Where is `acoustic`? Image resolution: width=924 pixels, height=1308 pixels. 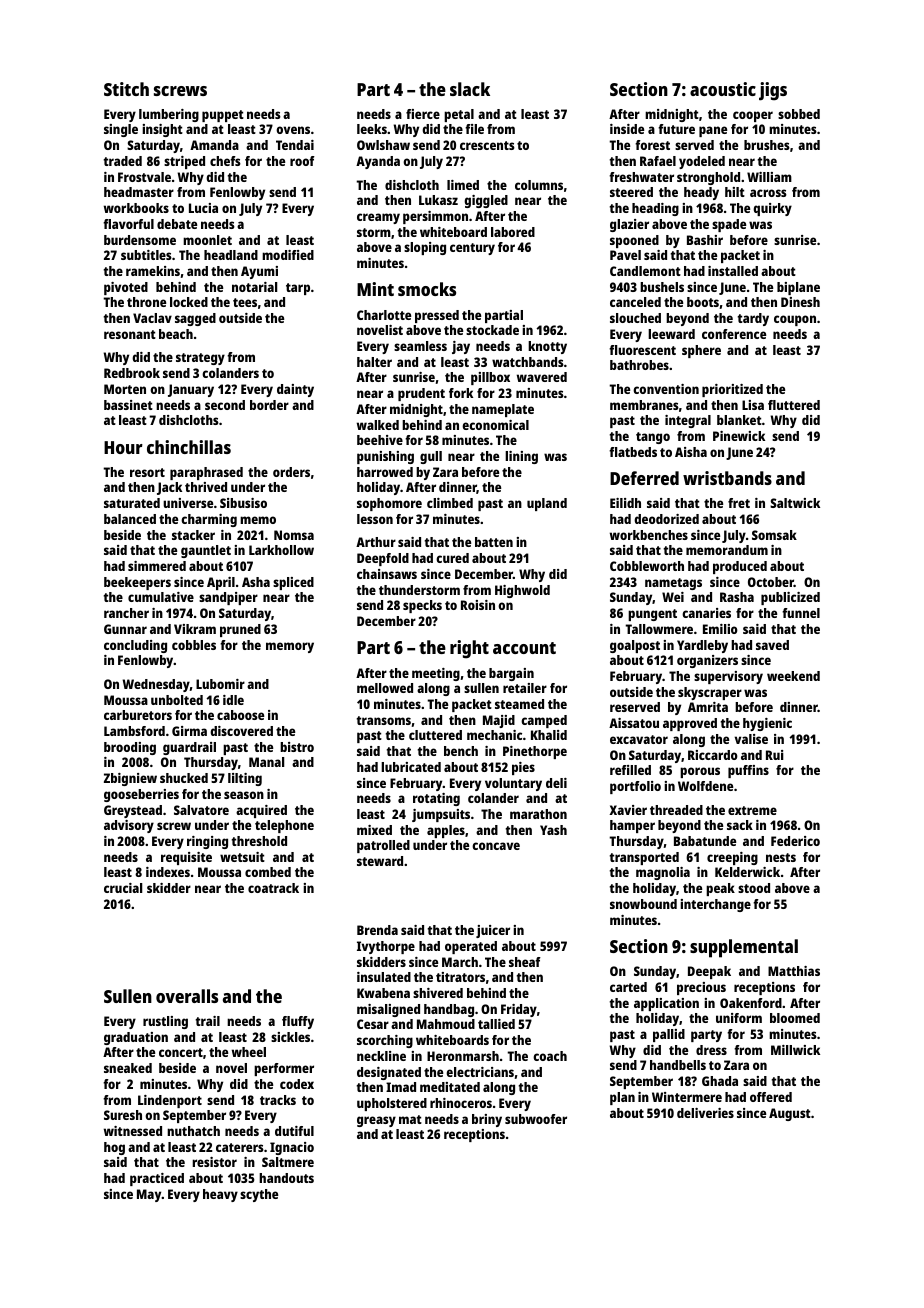 acoustic is located at coordinates (723, 89).
